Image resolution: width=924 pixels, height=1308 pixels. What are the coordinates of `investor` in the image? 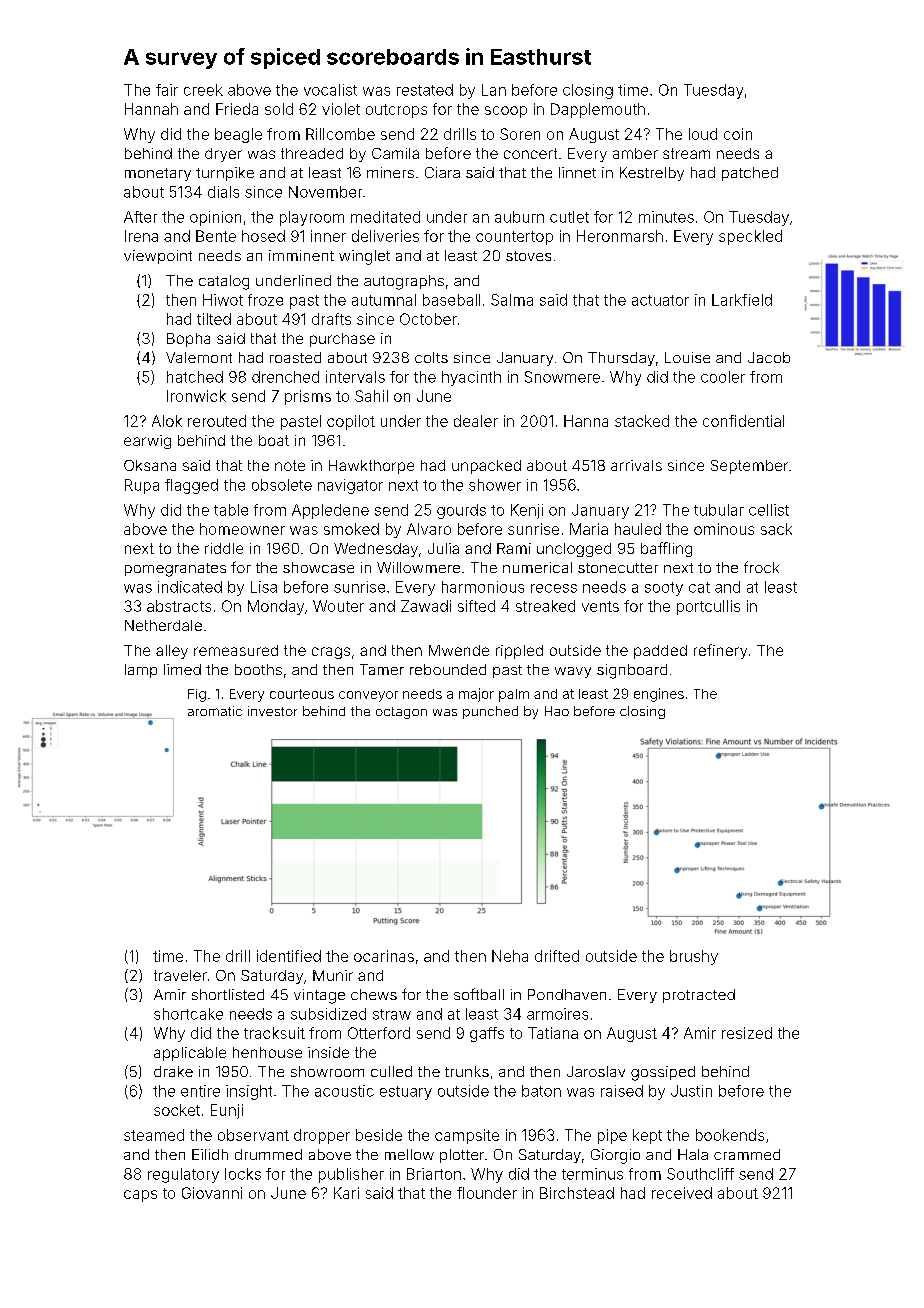 It's located at (272, 711).
